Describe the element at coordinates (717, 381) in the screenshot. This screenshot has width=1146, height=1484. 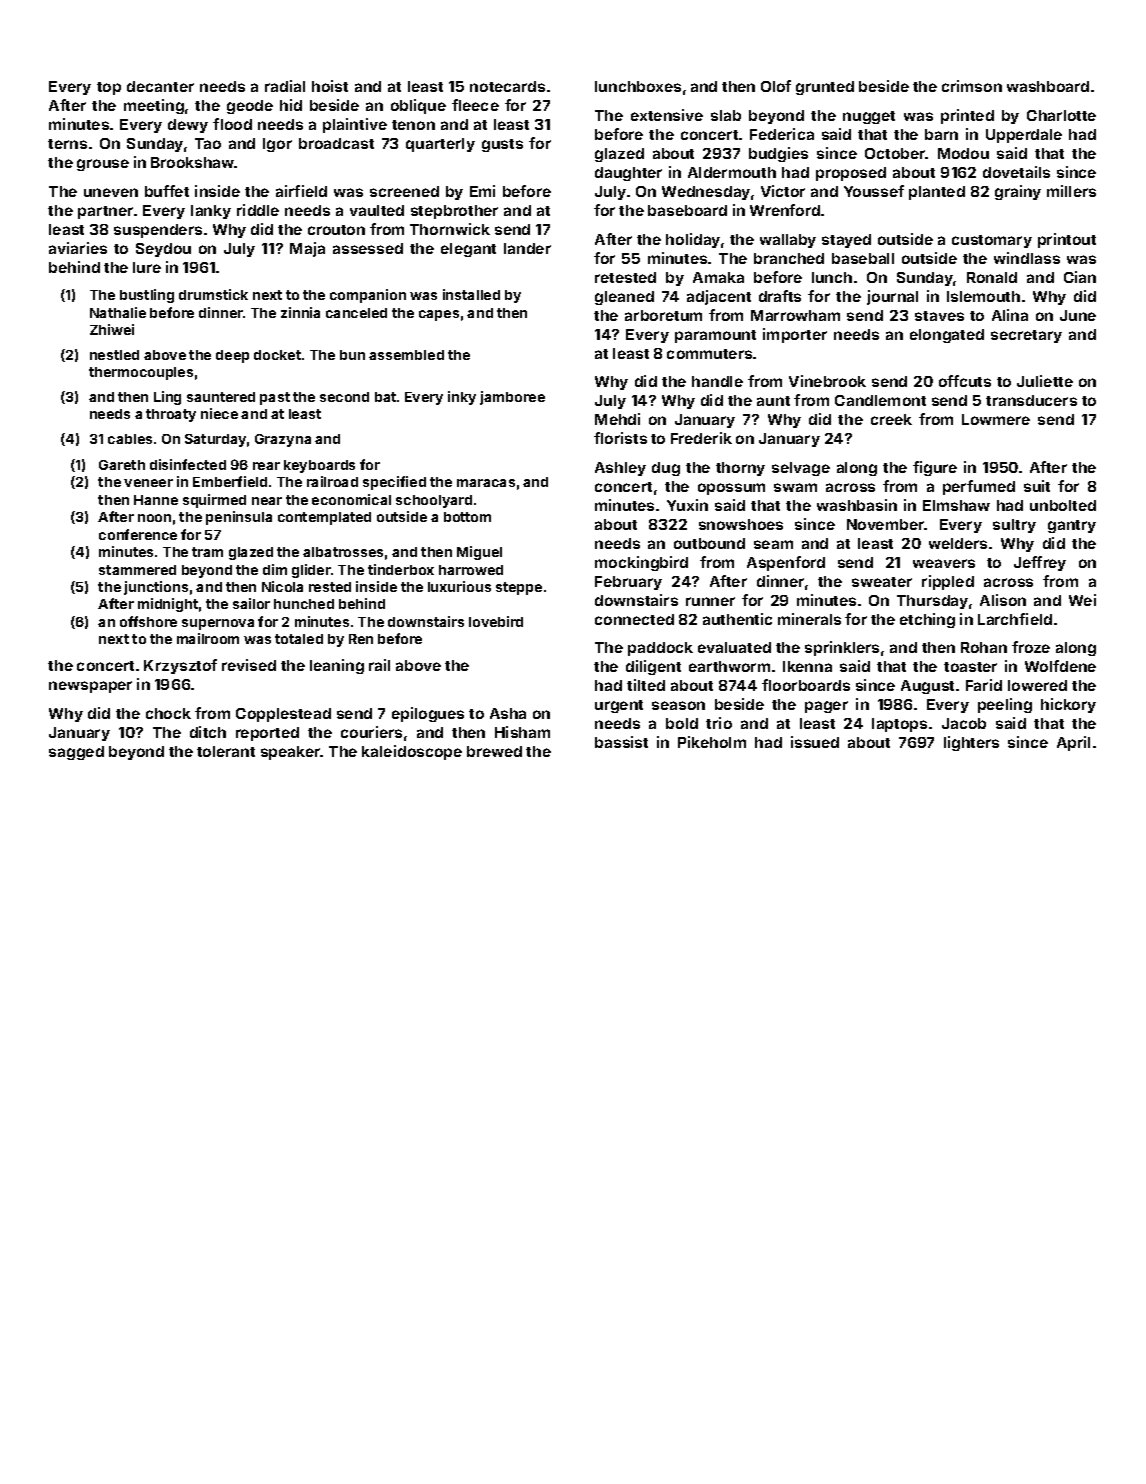
I see `handle` at that location.
